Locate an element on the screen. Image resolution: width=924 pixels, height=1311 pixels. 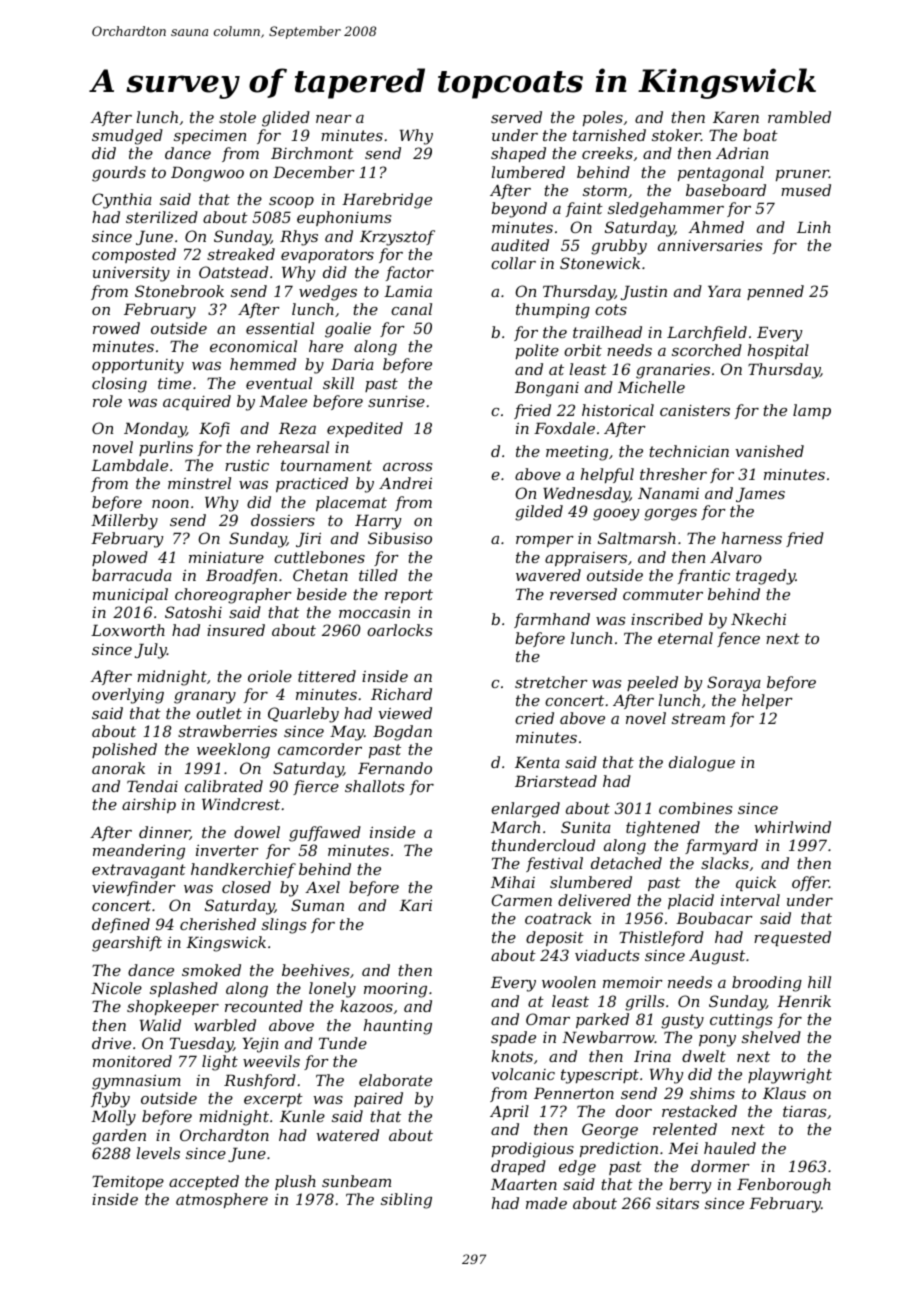
scorched is located at coordinates (707, 350).
